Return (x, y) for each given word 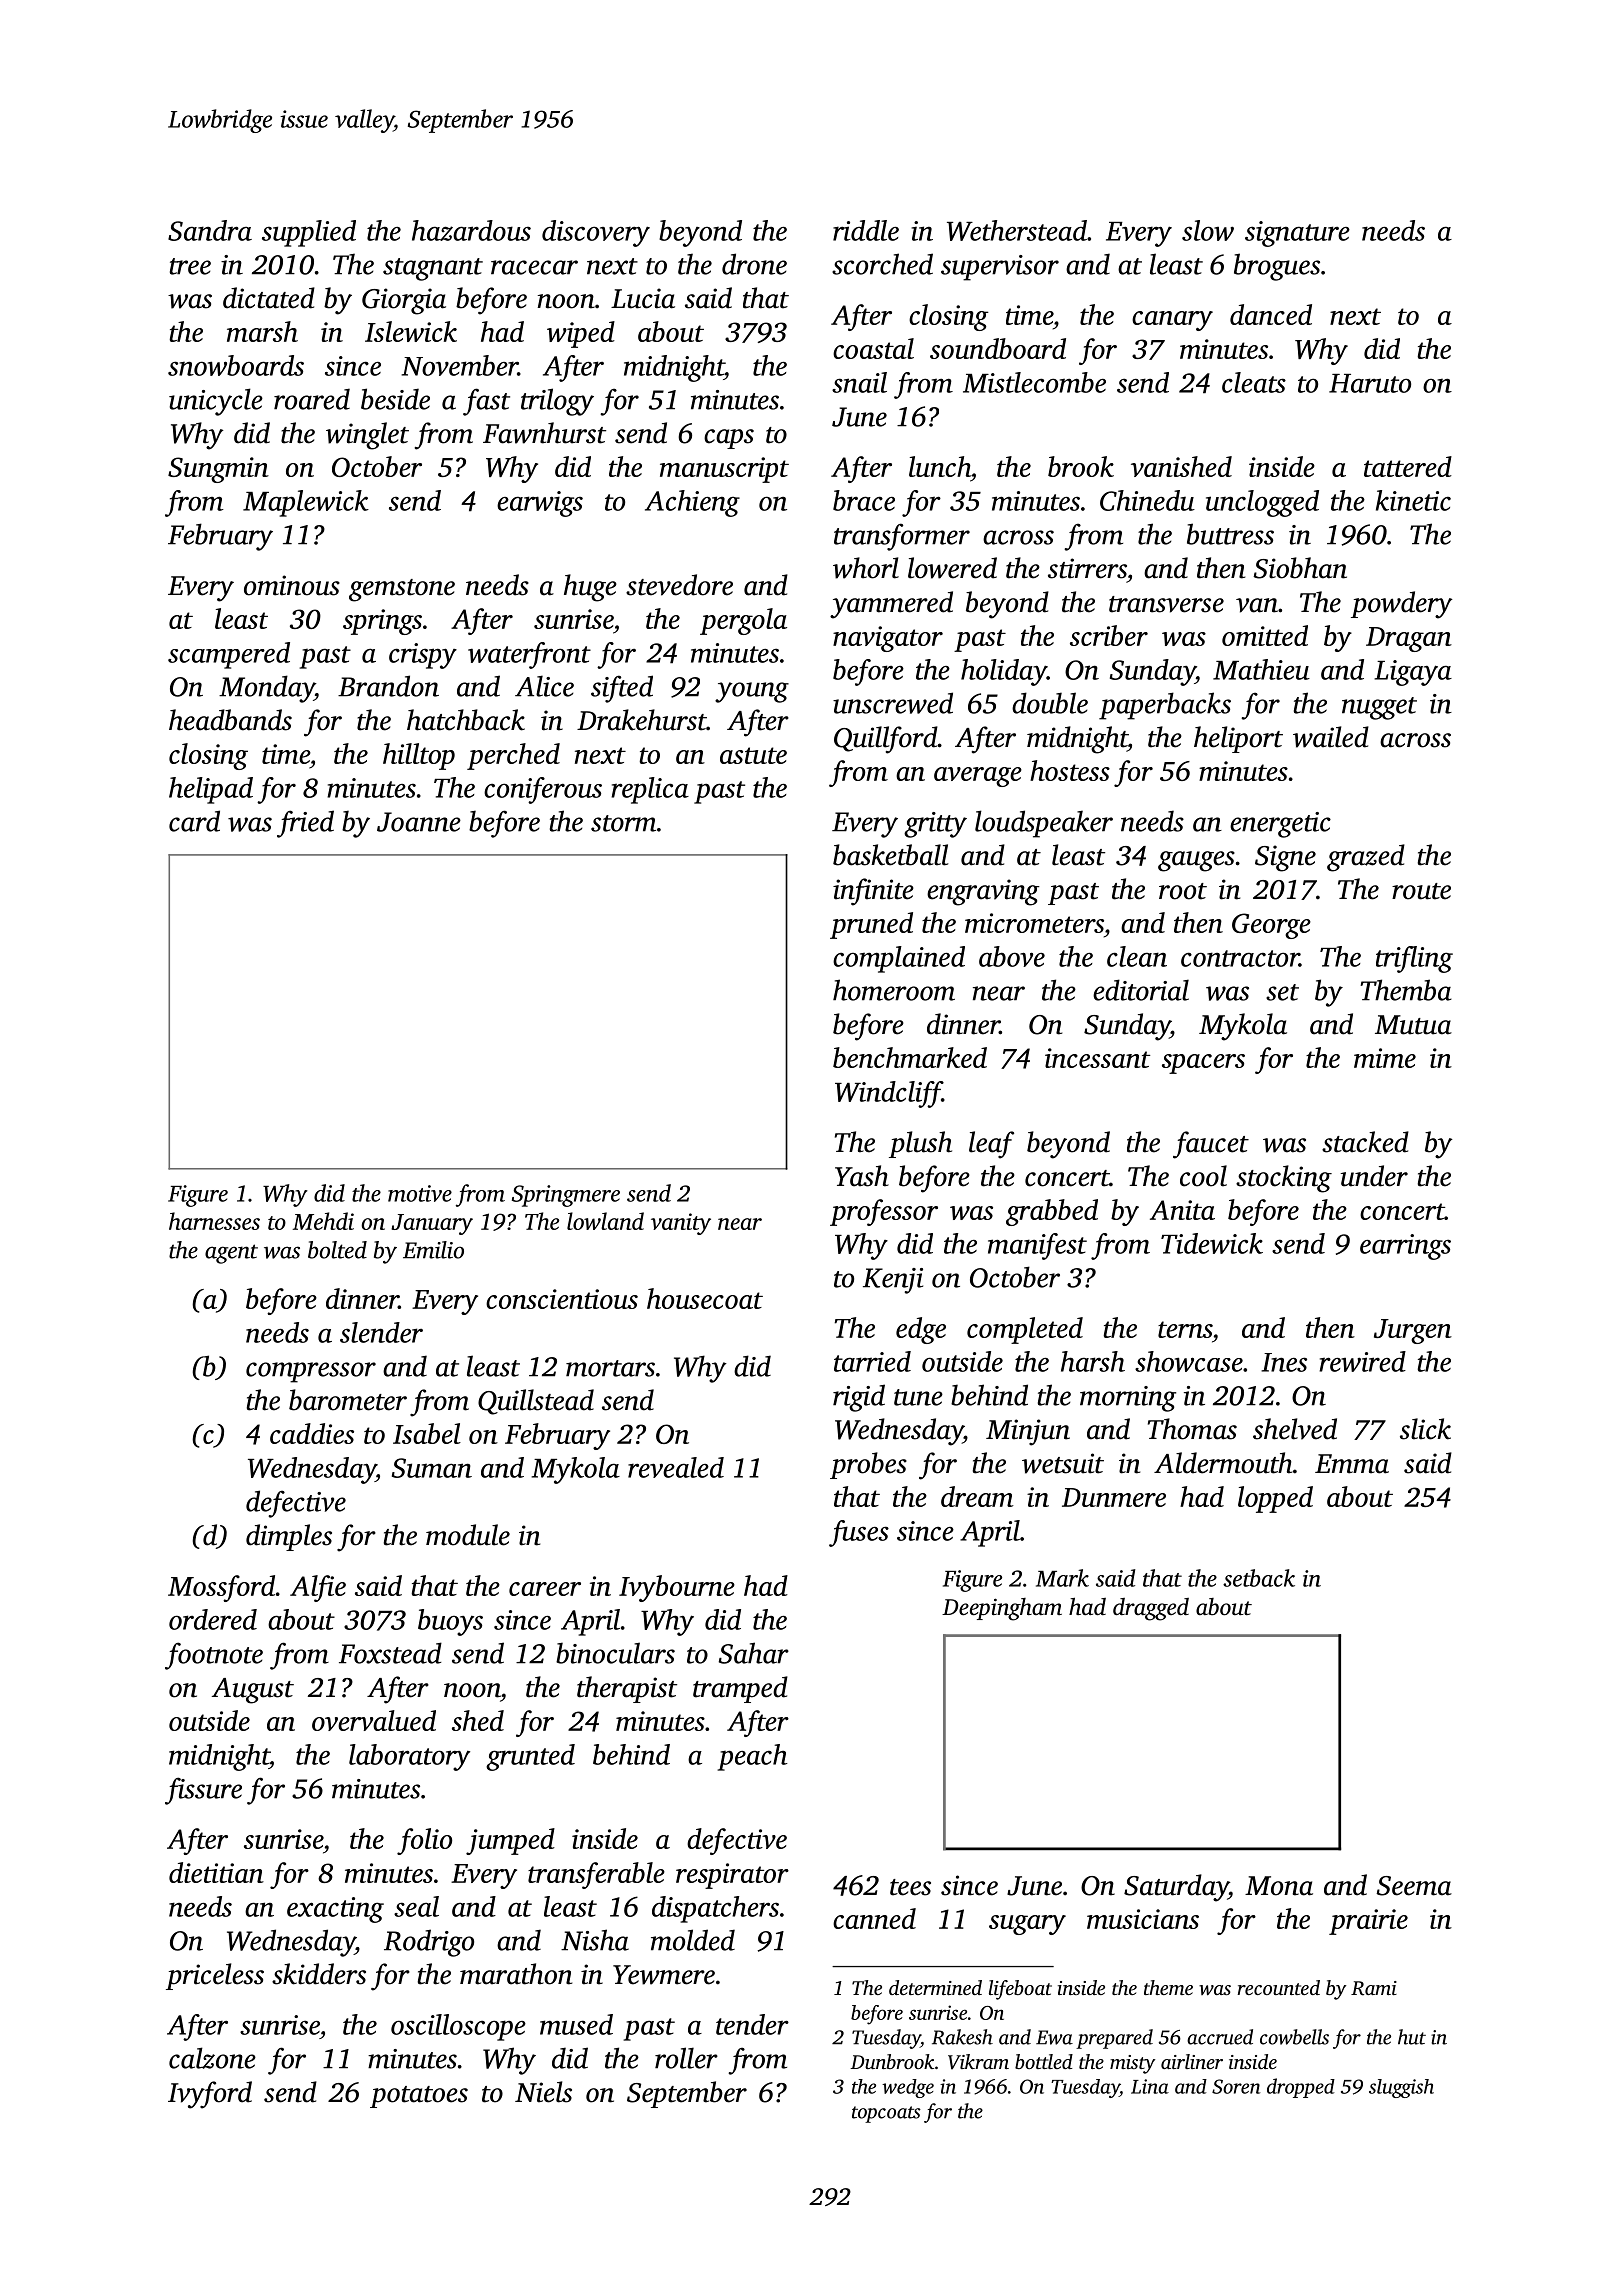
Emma (1352, 1464)
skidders (319, 1974)
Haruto (1370, 383)
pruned (871, 925)
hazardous (471, 230)
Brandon (388, 686)
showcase (1189, 1361)
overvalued (374, 1720)
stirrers (1087, 568)
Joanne (419, 822)
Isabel (427, 1433)
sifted (622, 689)
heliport (1238, 739)
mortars (610, 1368)
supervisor (1000, 268)
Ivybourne (677, 1588)
